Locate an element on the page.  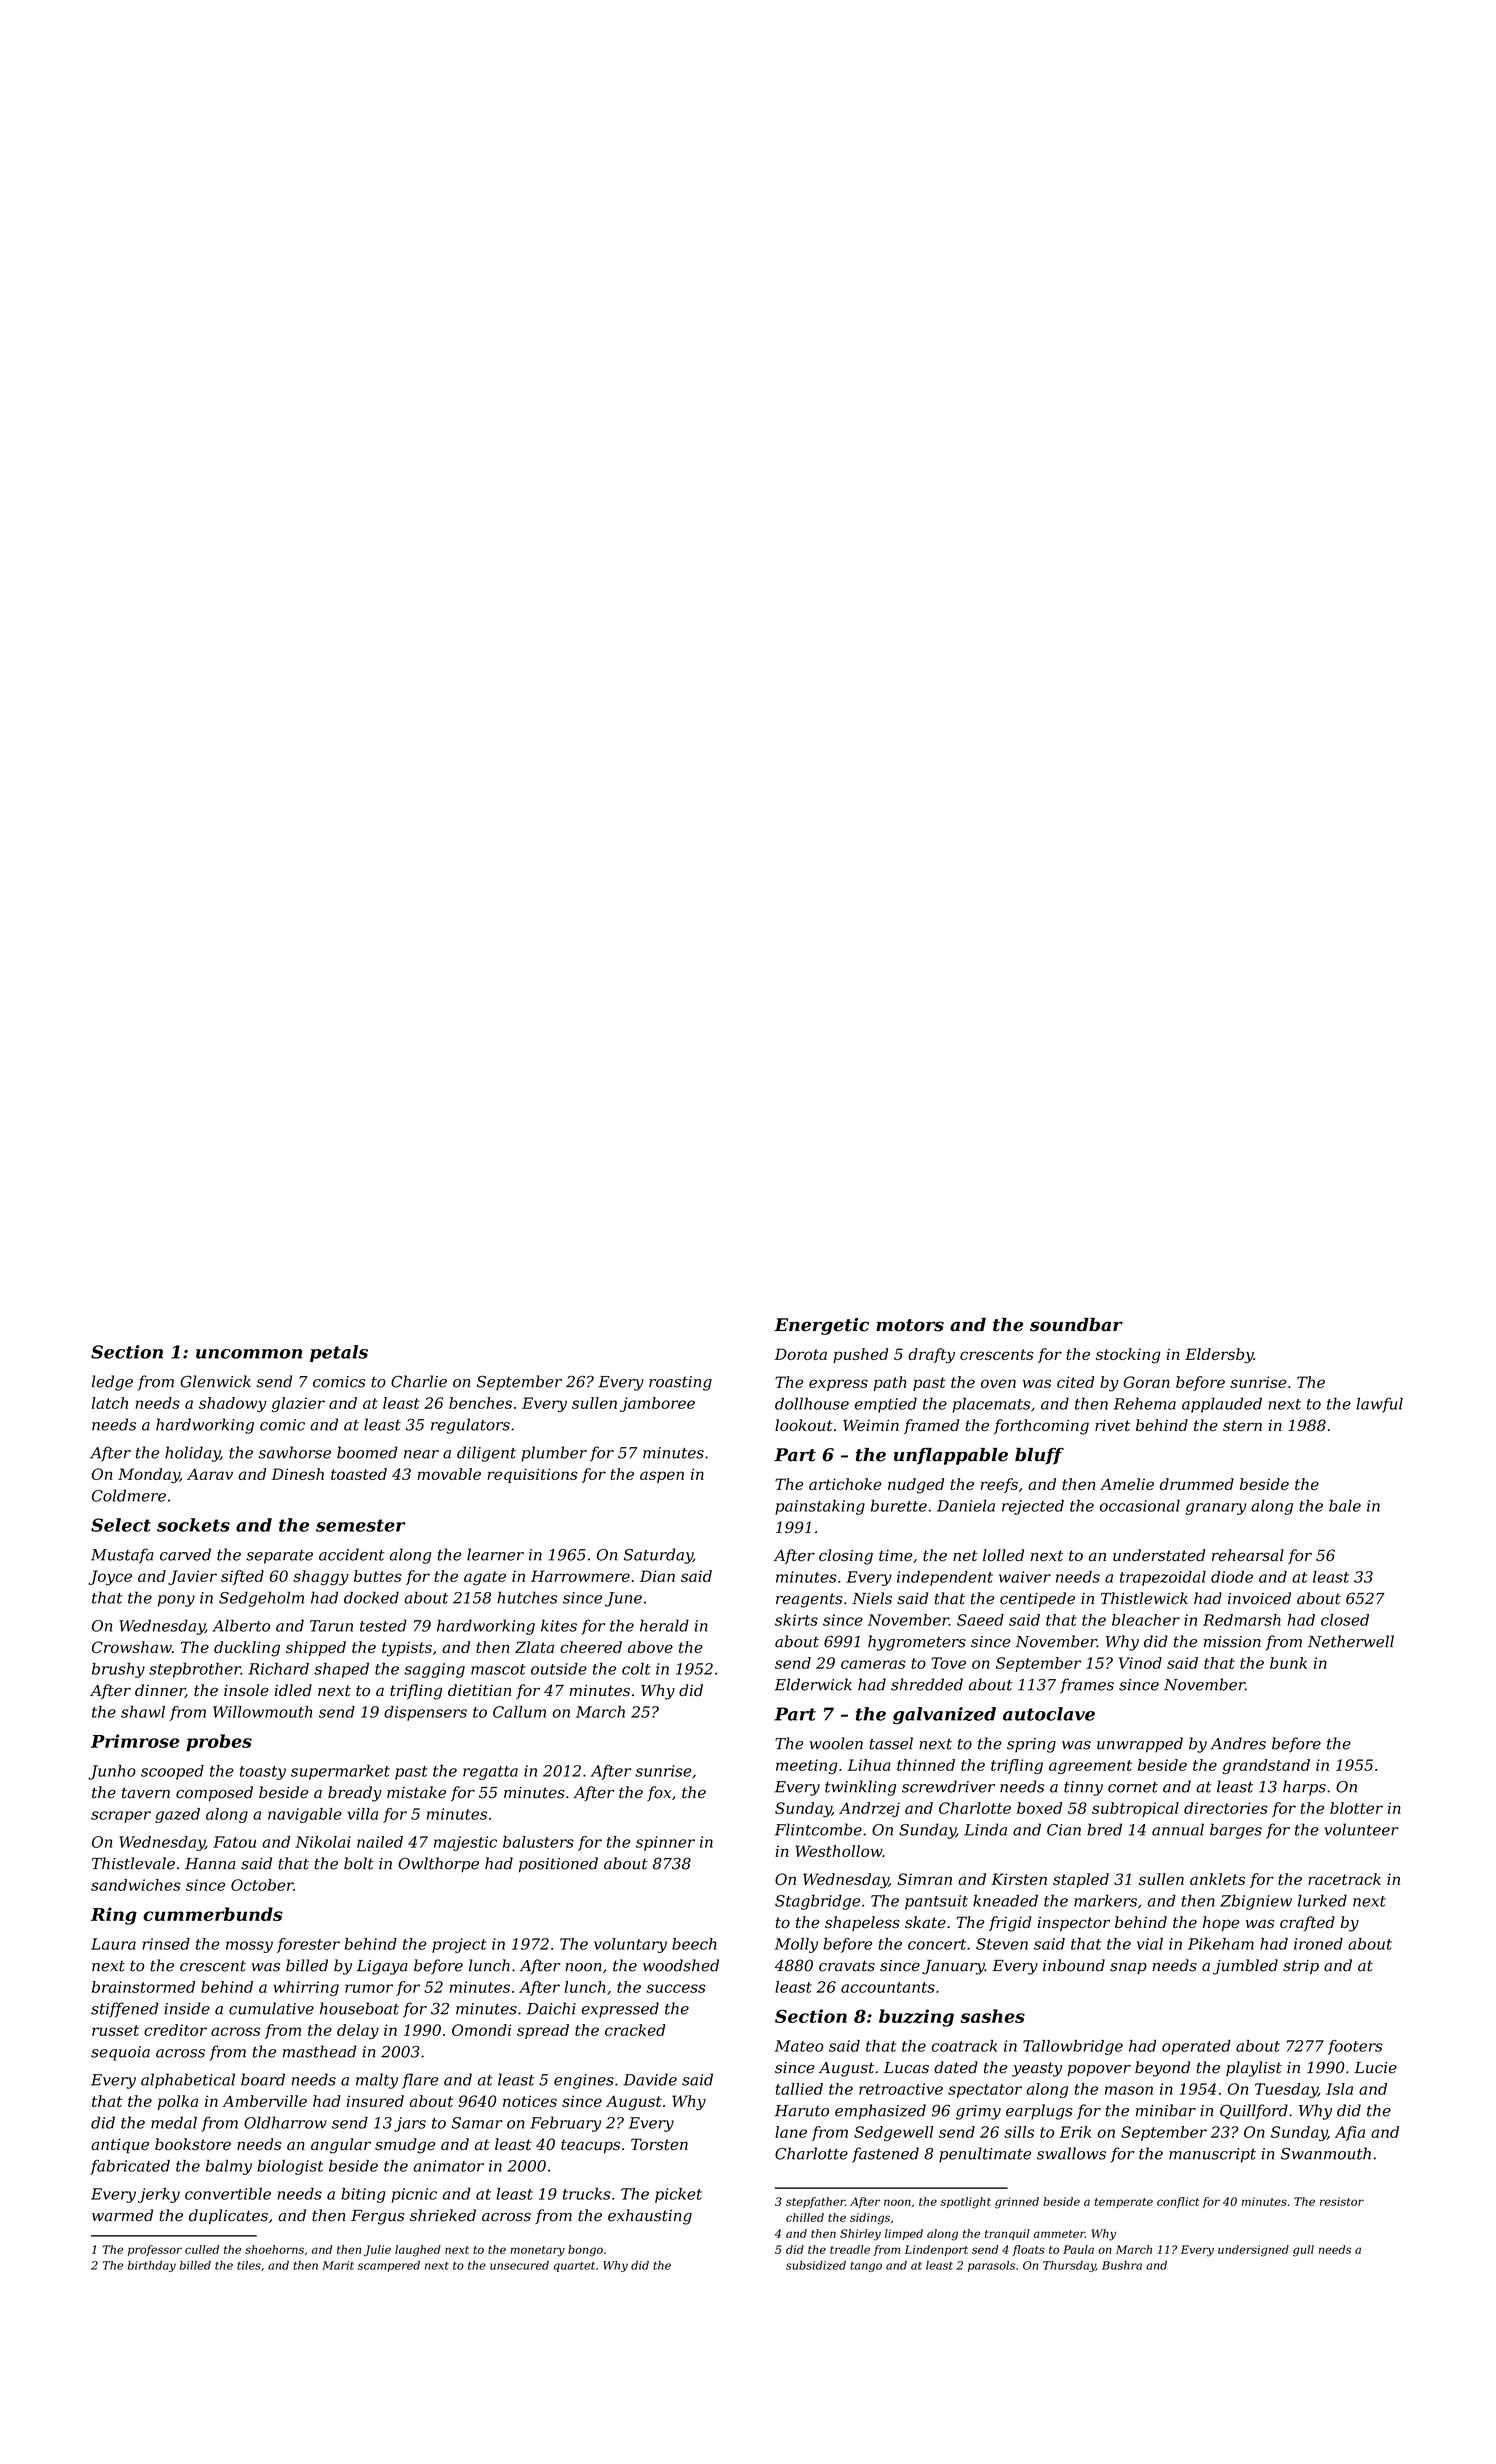
birthday is located at coordinates (152, 2266).
